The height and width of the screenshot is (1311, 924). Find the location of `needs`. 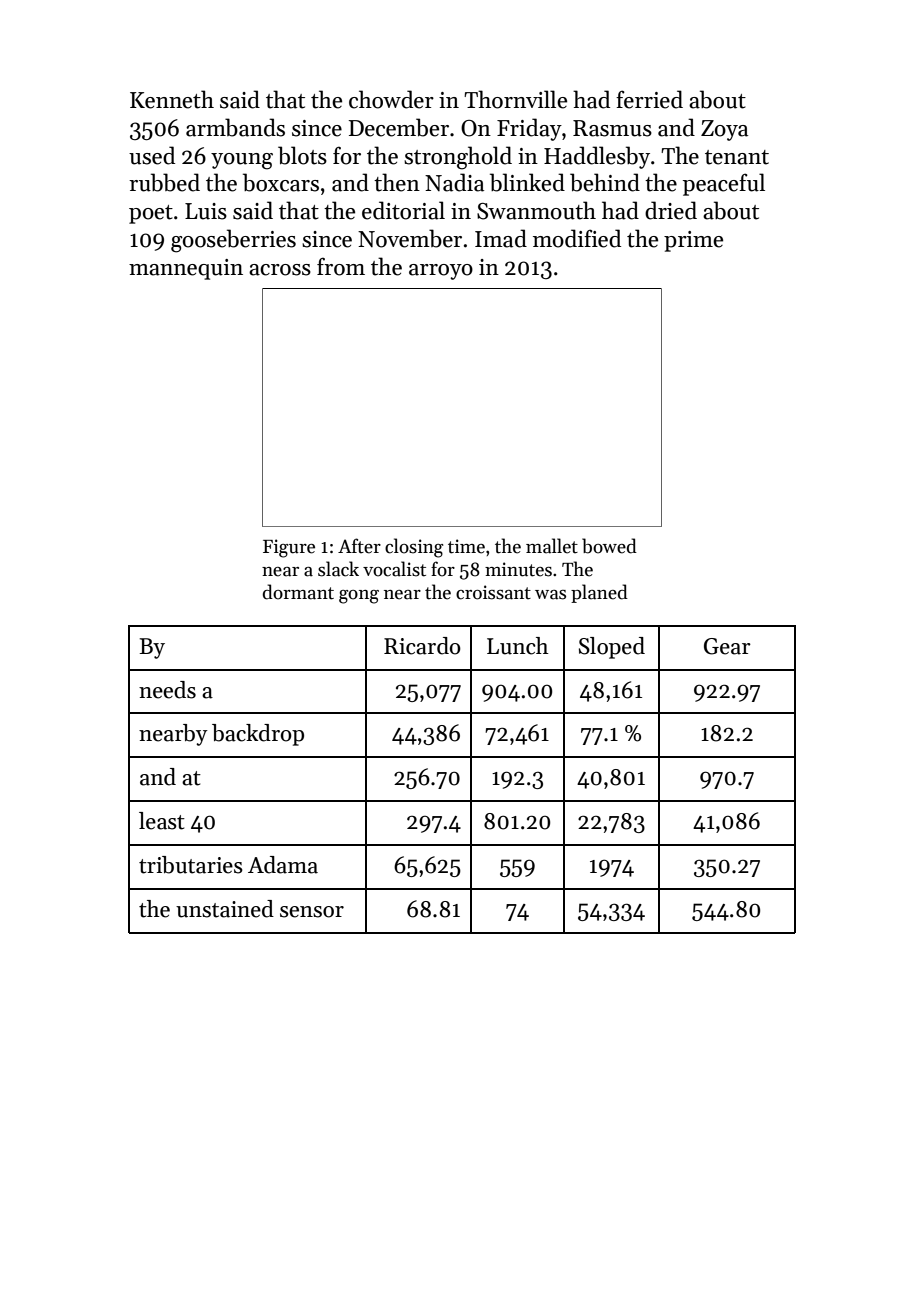

needs is located at coordinates (167, 690).
